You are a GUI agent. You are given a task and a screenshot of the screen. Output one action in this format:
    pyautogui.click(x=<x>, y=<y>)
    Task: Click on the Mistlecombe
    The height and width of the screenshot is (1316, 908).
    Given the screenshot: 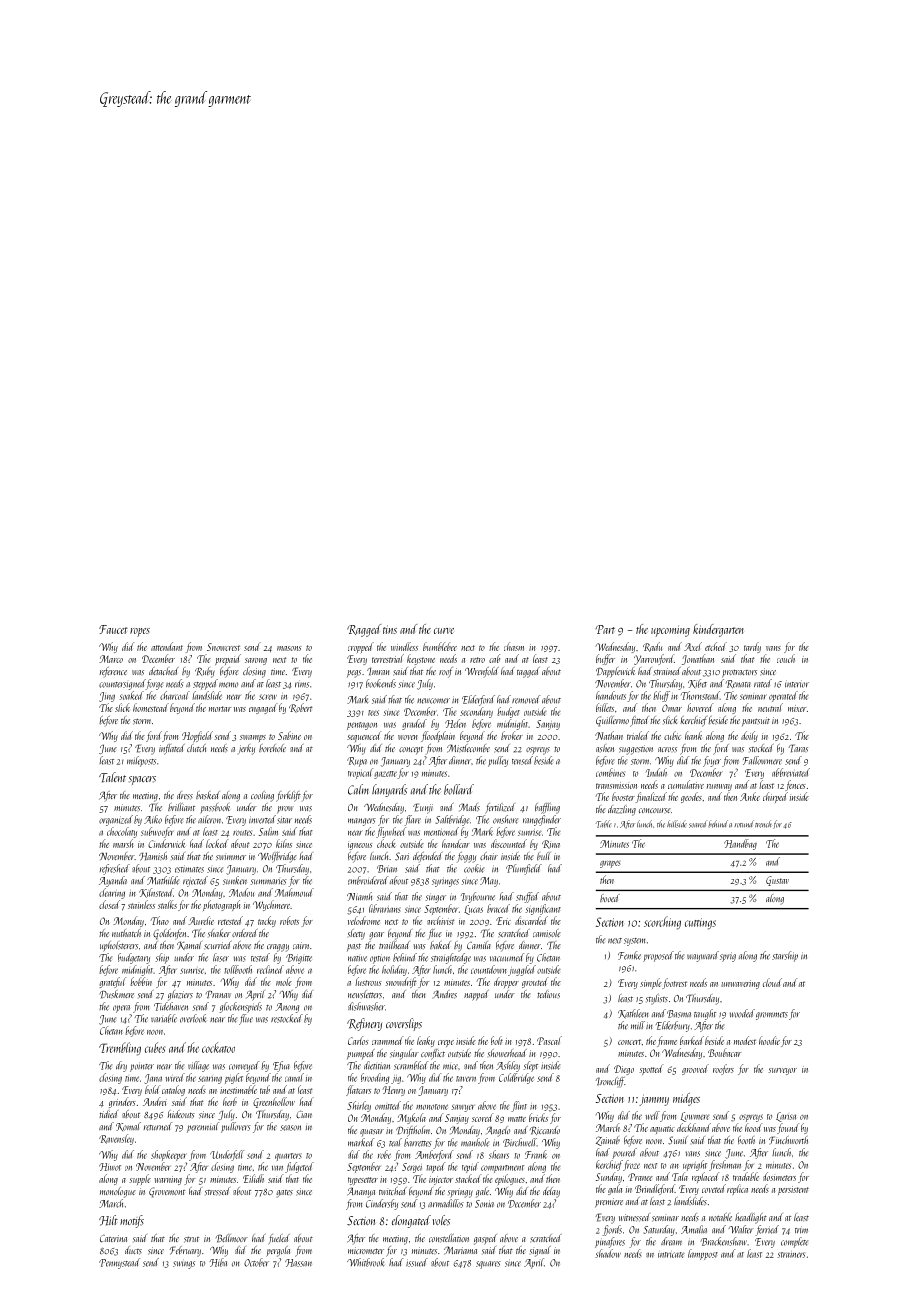 What is the action you would take?
    pyautogui.click(x=468, y=748)
